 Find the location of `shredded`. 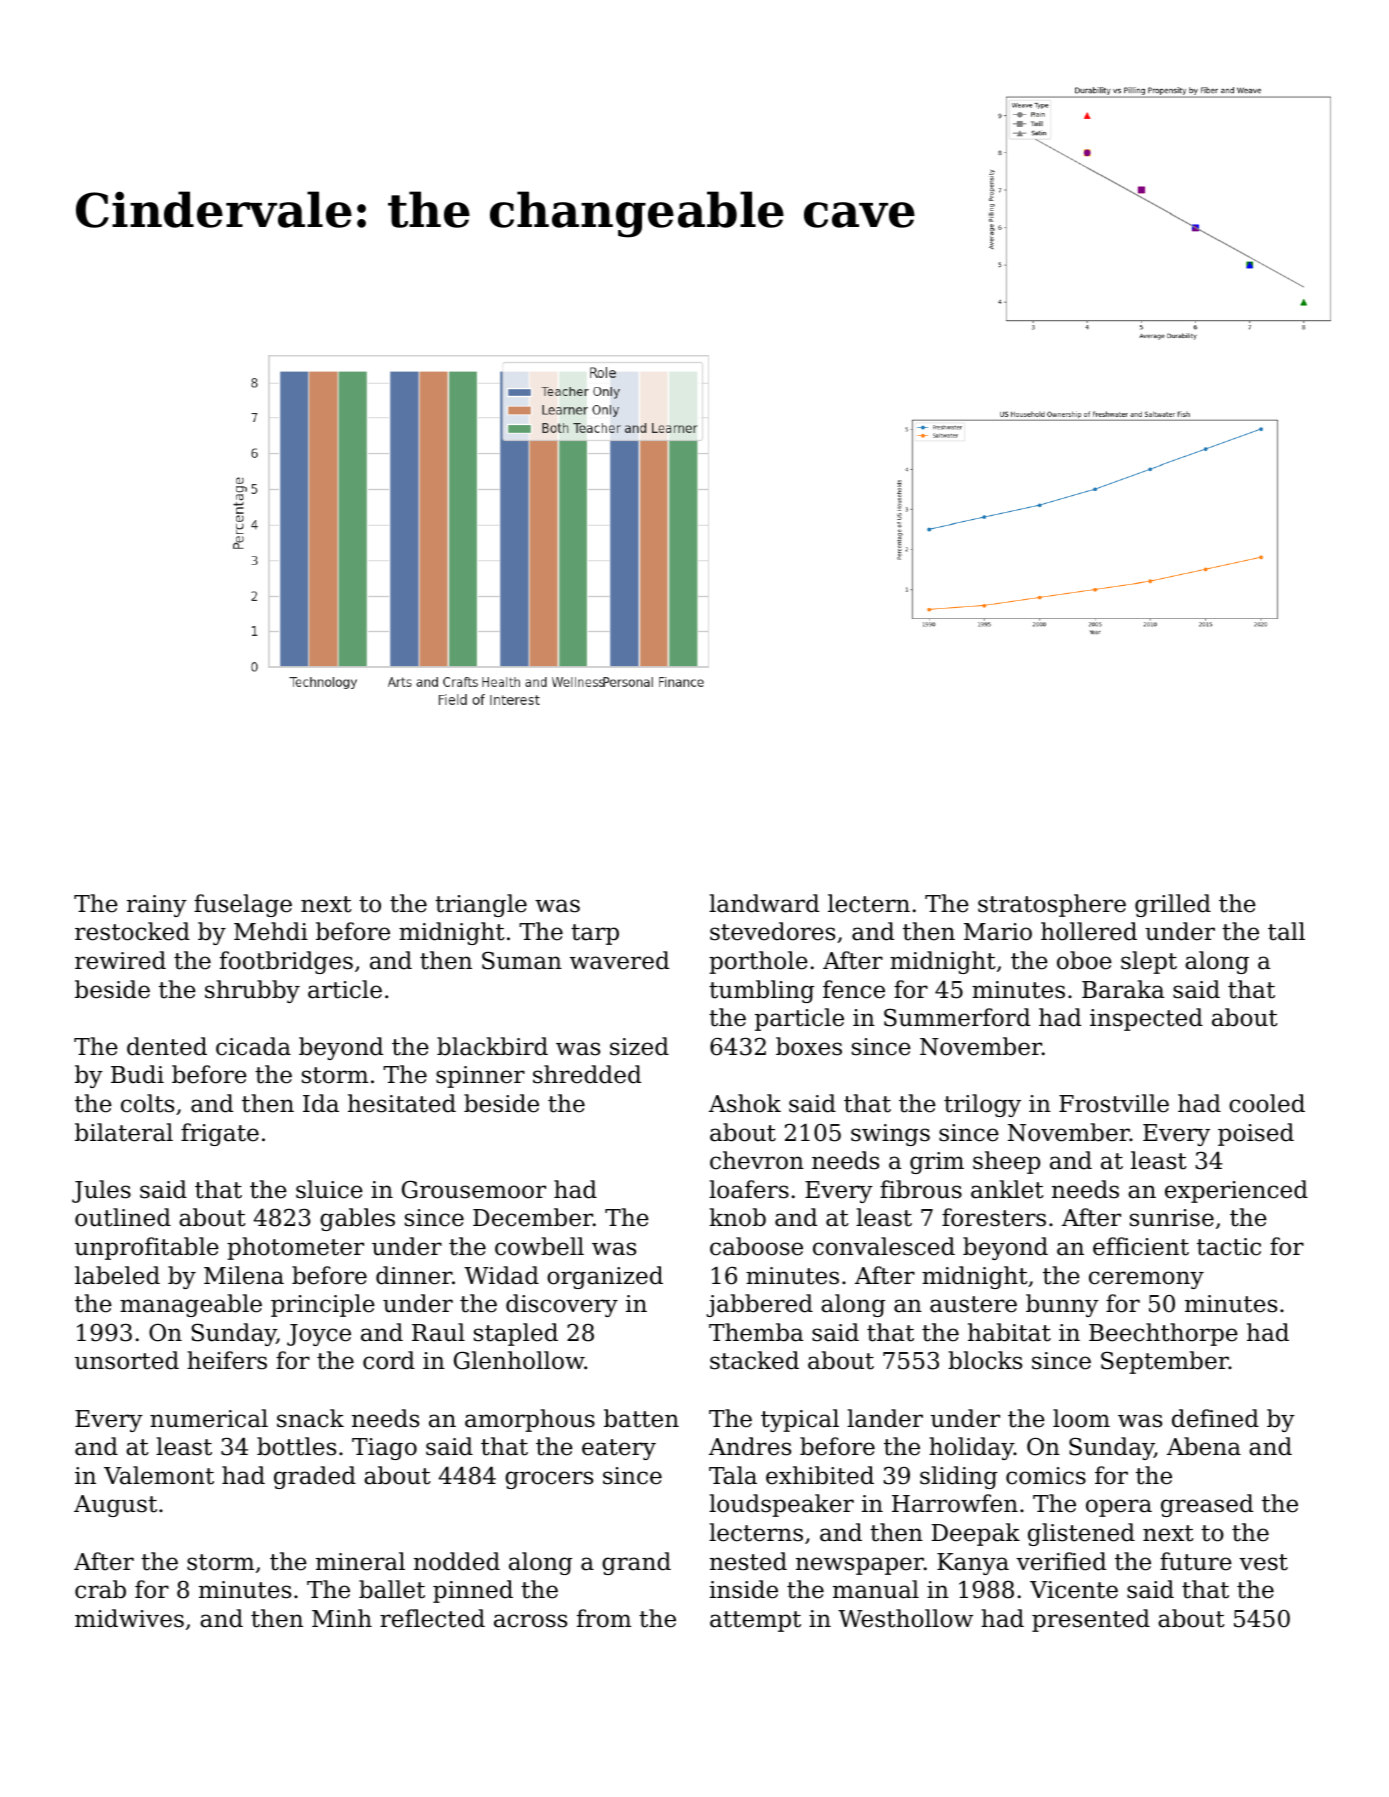

shredded is located at coordinates (587, 1074).
